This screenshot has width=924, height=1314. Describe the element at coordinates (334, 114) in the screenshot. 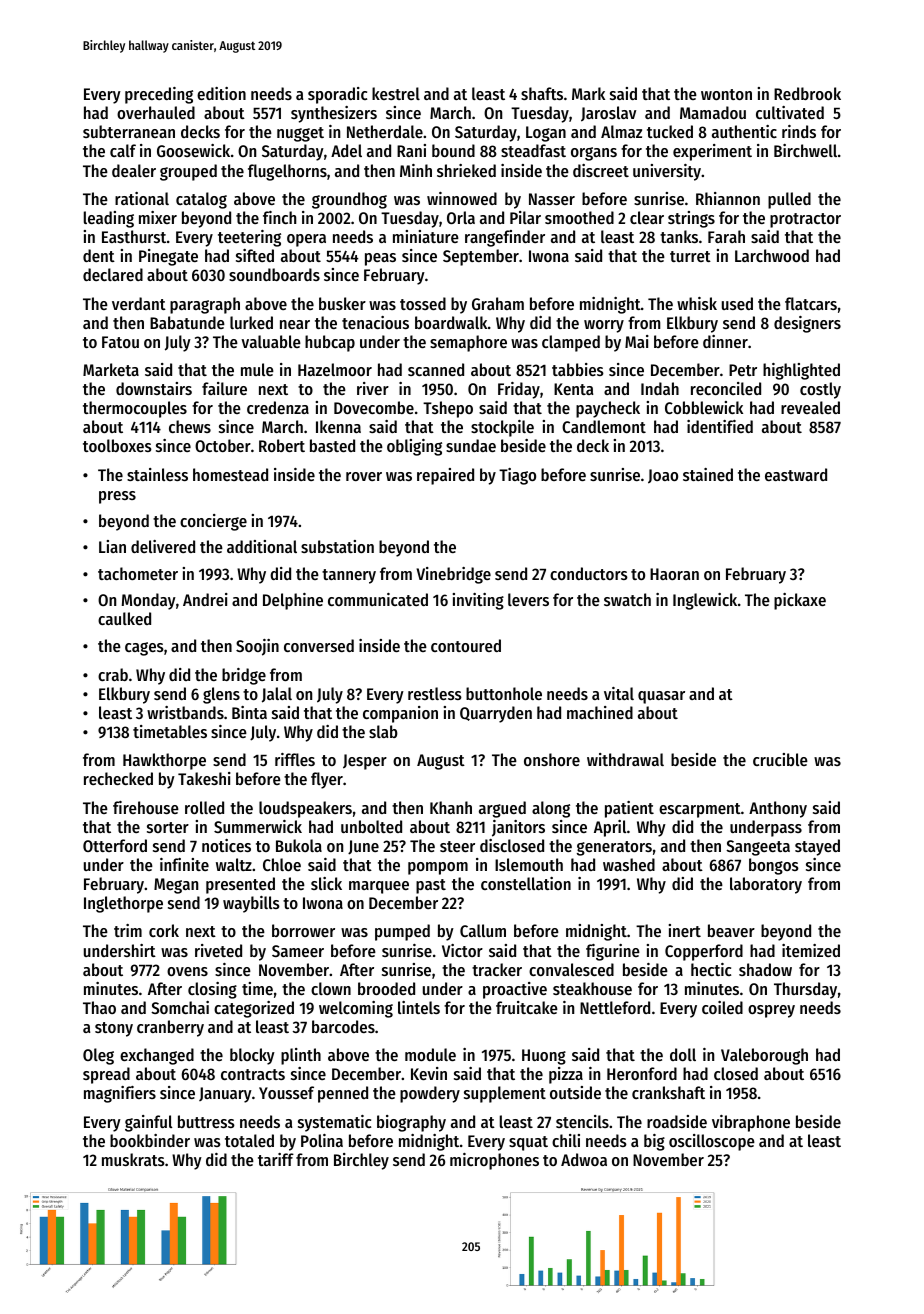

I see `synthesizers` at that location.
